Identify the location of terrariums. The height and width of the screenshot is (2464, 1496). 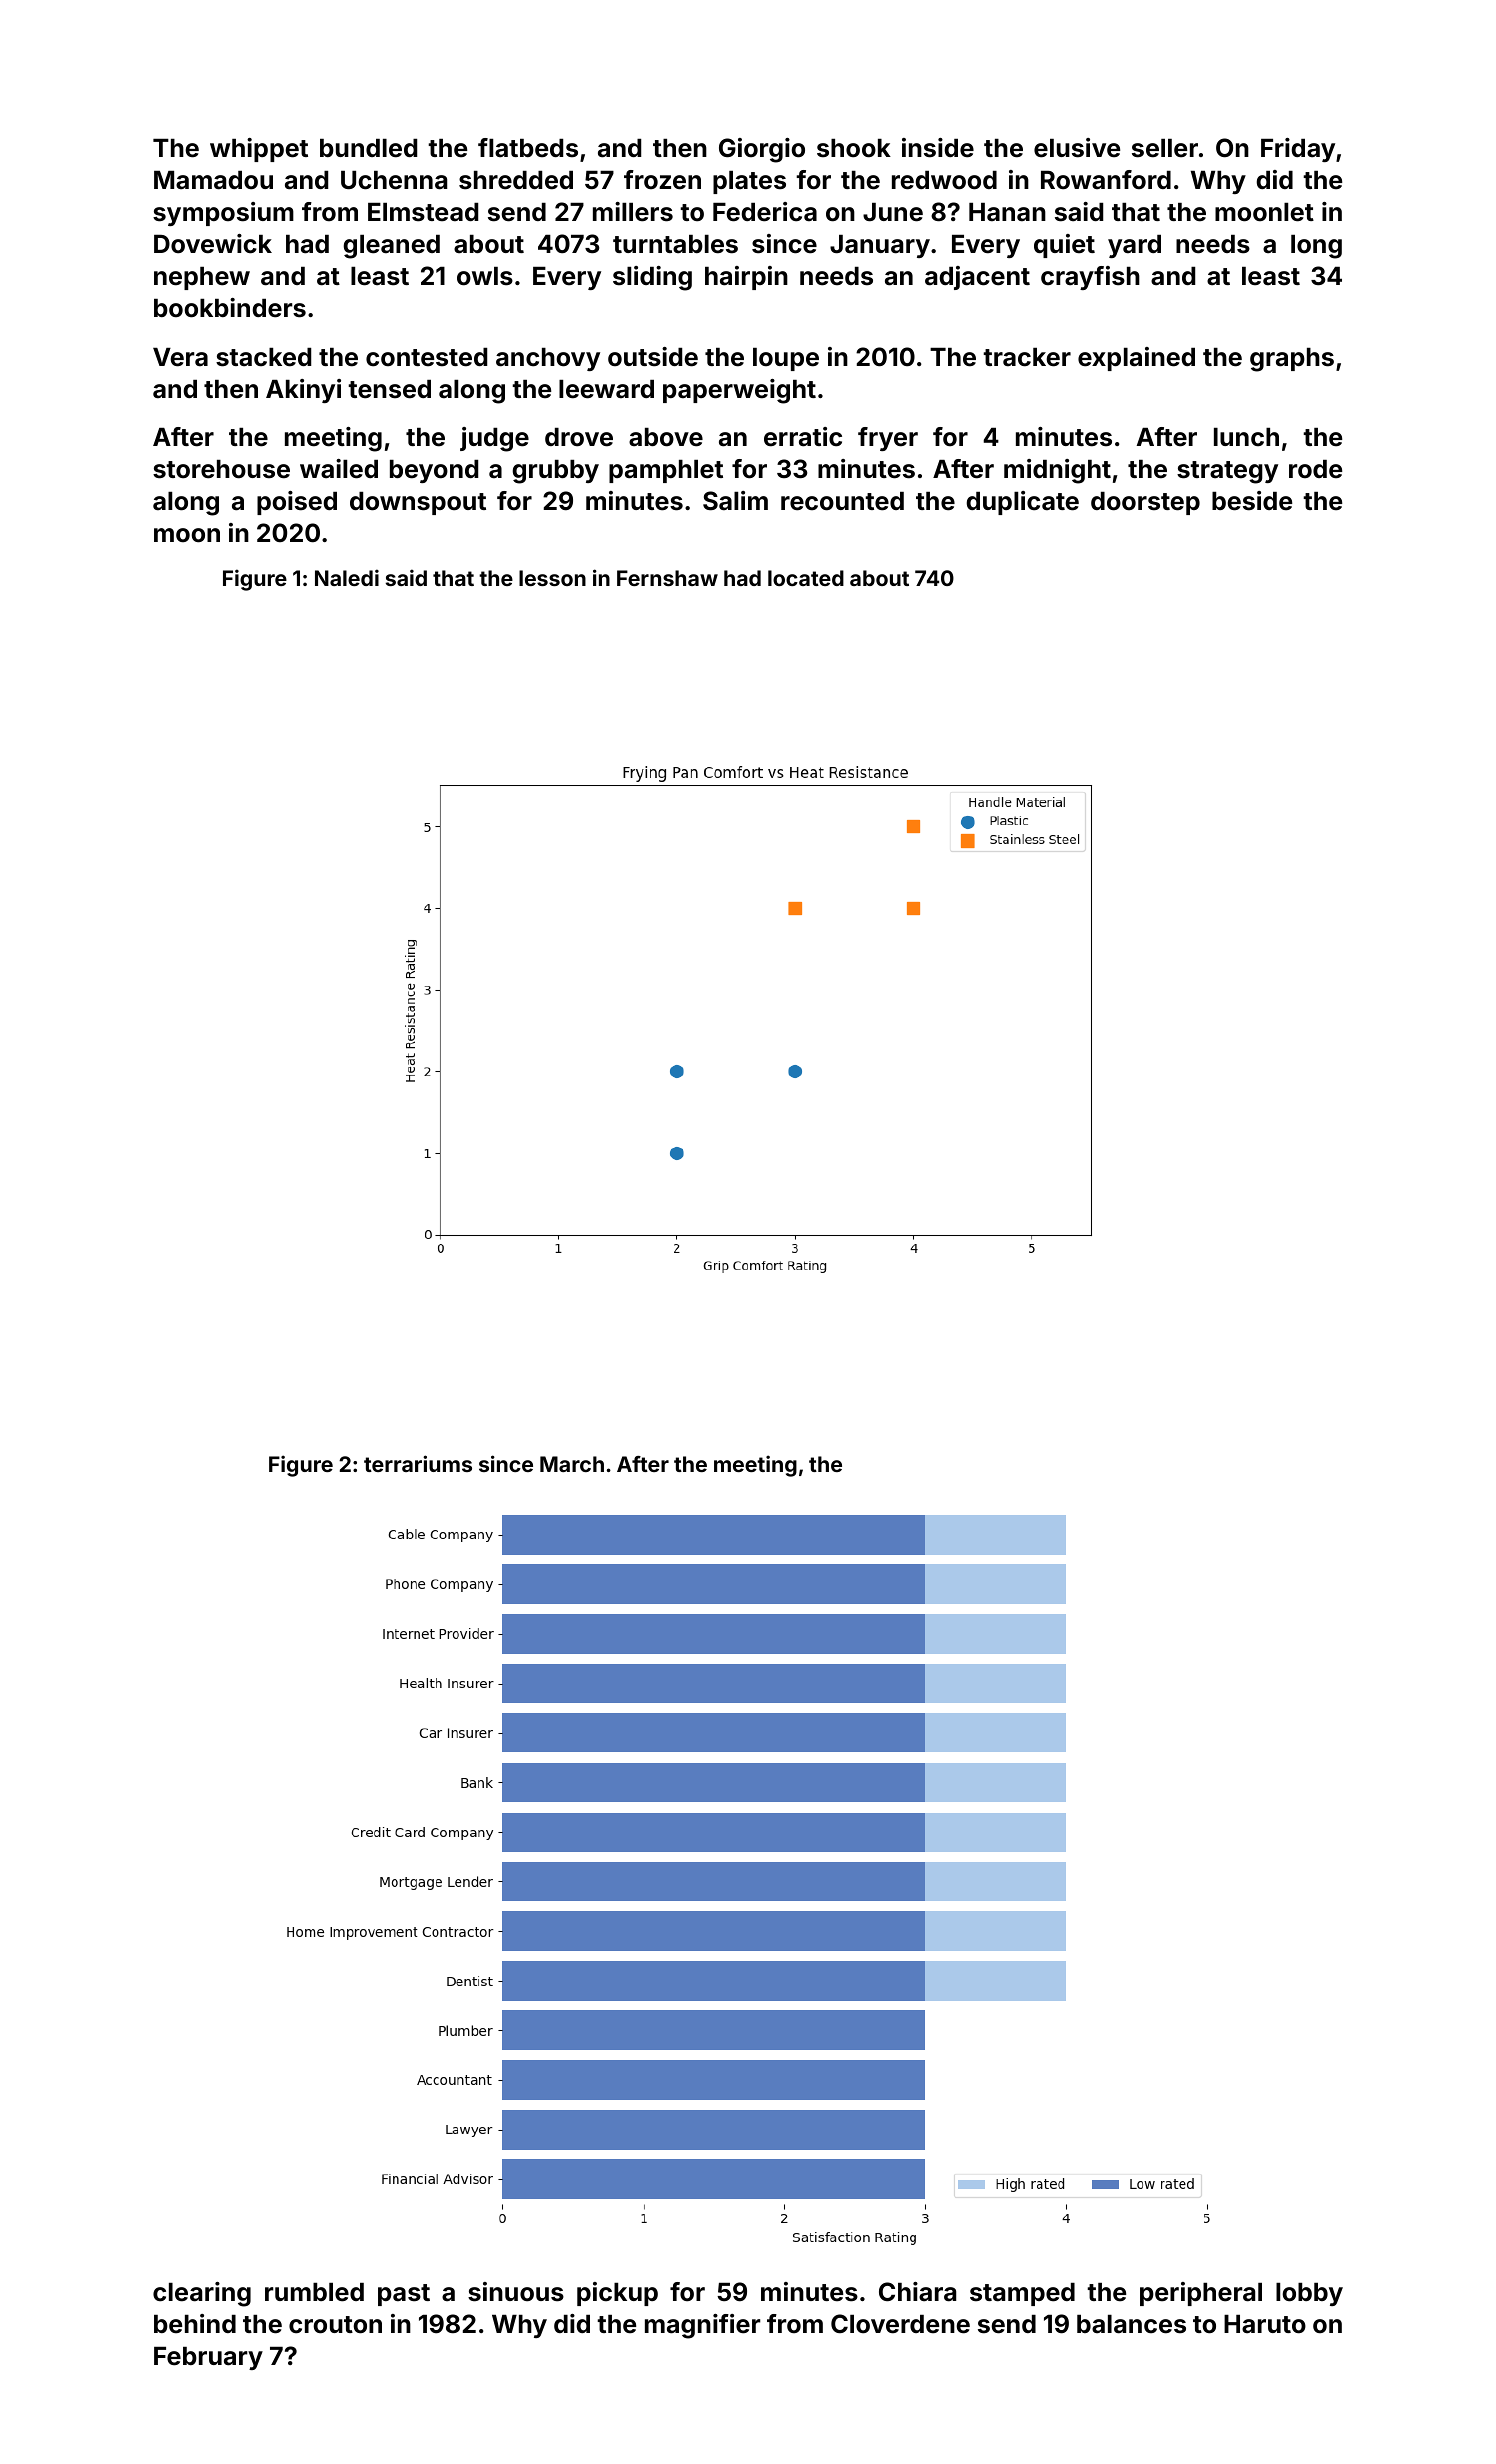
(418, 1463).
